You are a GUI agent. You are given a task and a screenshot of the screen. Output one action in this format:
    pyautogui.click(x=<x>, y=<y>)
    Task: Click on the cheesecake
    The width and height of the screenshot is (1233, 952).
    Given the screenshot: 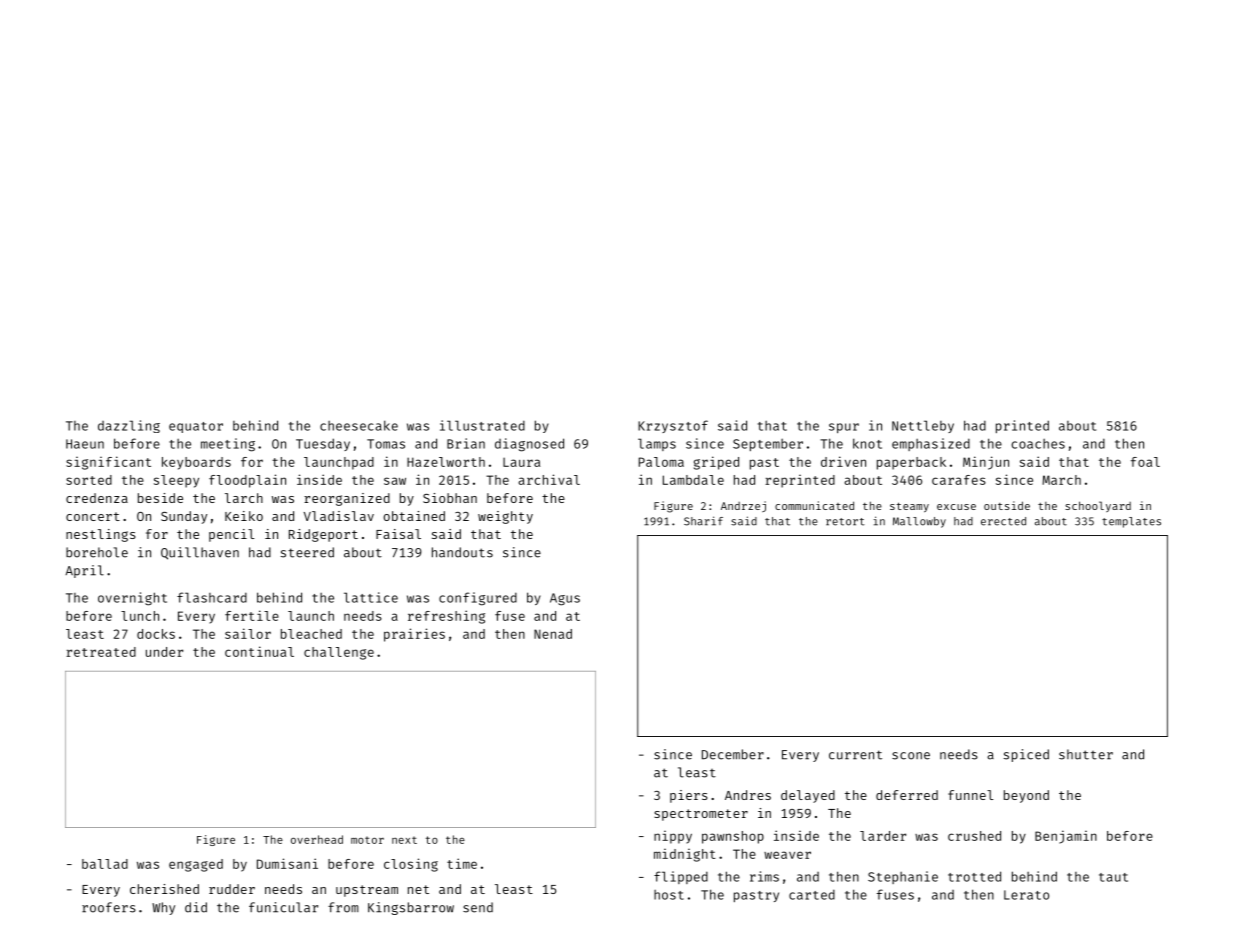 What is the action you would take?
    pyautogui.click(x=359, y=425)
